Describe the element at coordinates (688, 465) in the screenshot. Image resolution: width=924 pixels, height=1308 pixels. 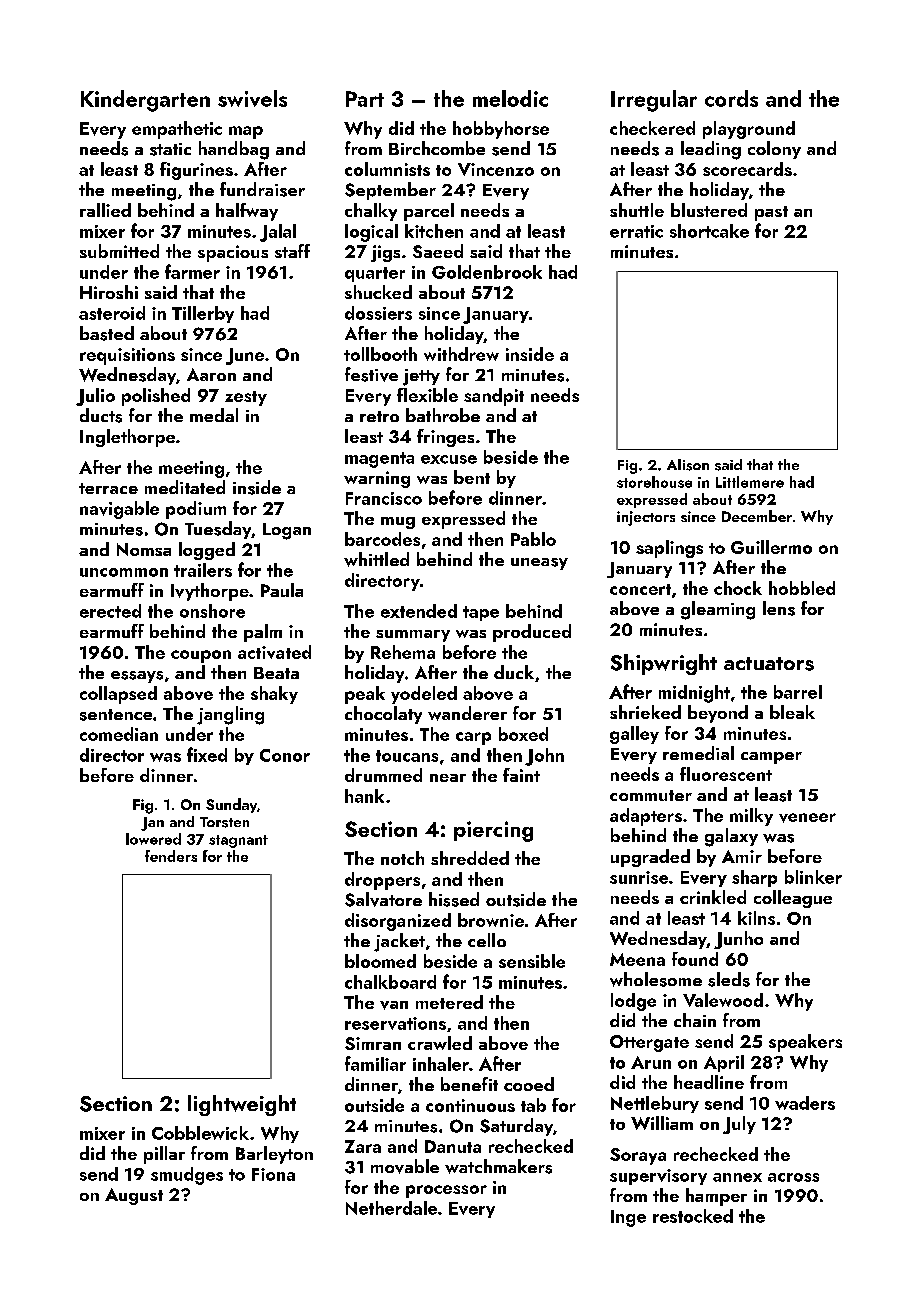
I see `Alison` at that location.
